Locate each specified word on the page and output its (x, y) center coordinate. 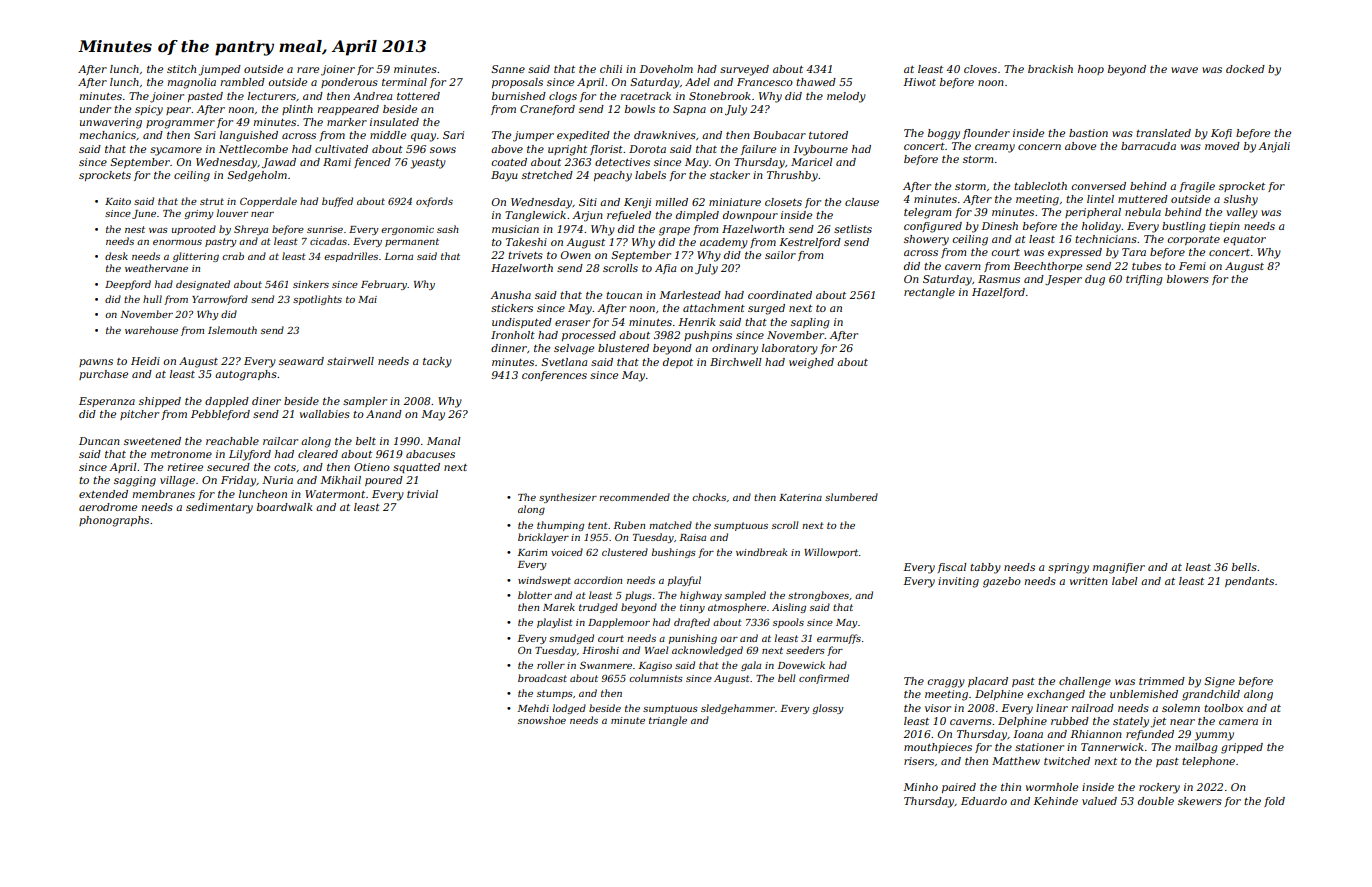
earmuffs (839, 639)
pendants (1249, 582)
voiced (567, 552)
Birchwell (736, 362)
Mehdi (533, 708)
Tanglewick (535, 216)
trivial (422, 494)
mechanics (108, 135)
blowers (1188, 279)
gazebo (1002, 582)
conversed (1099, 186)
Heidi (145, 361)
